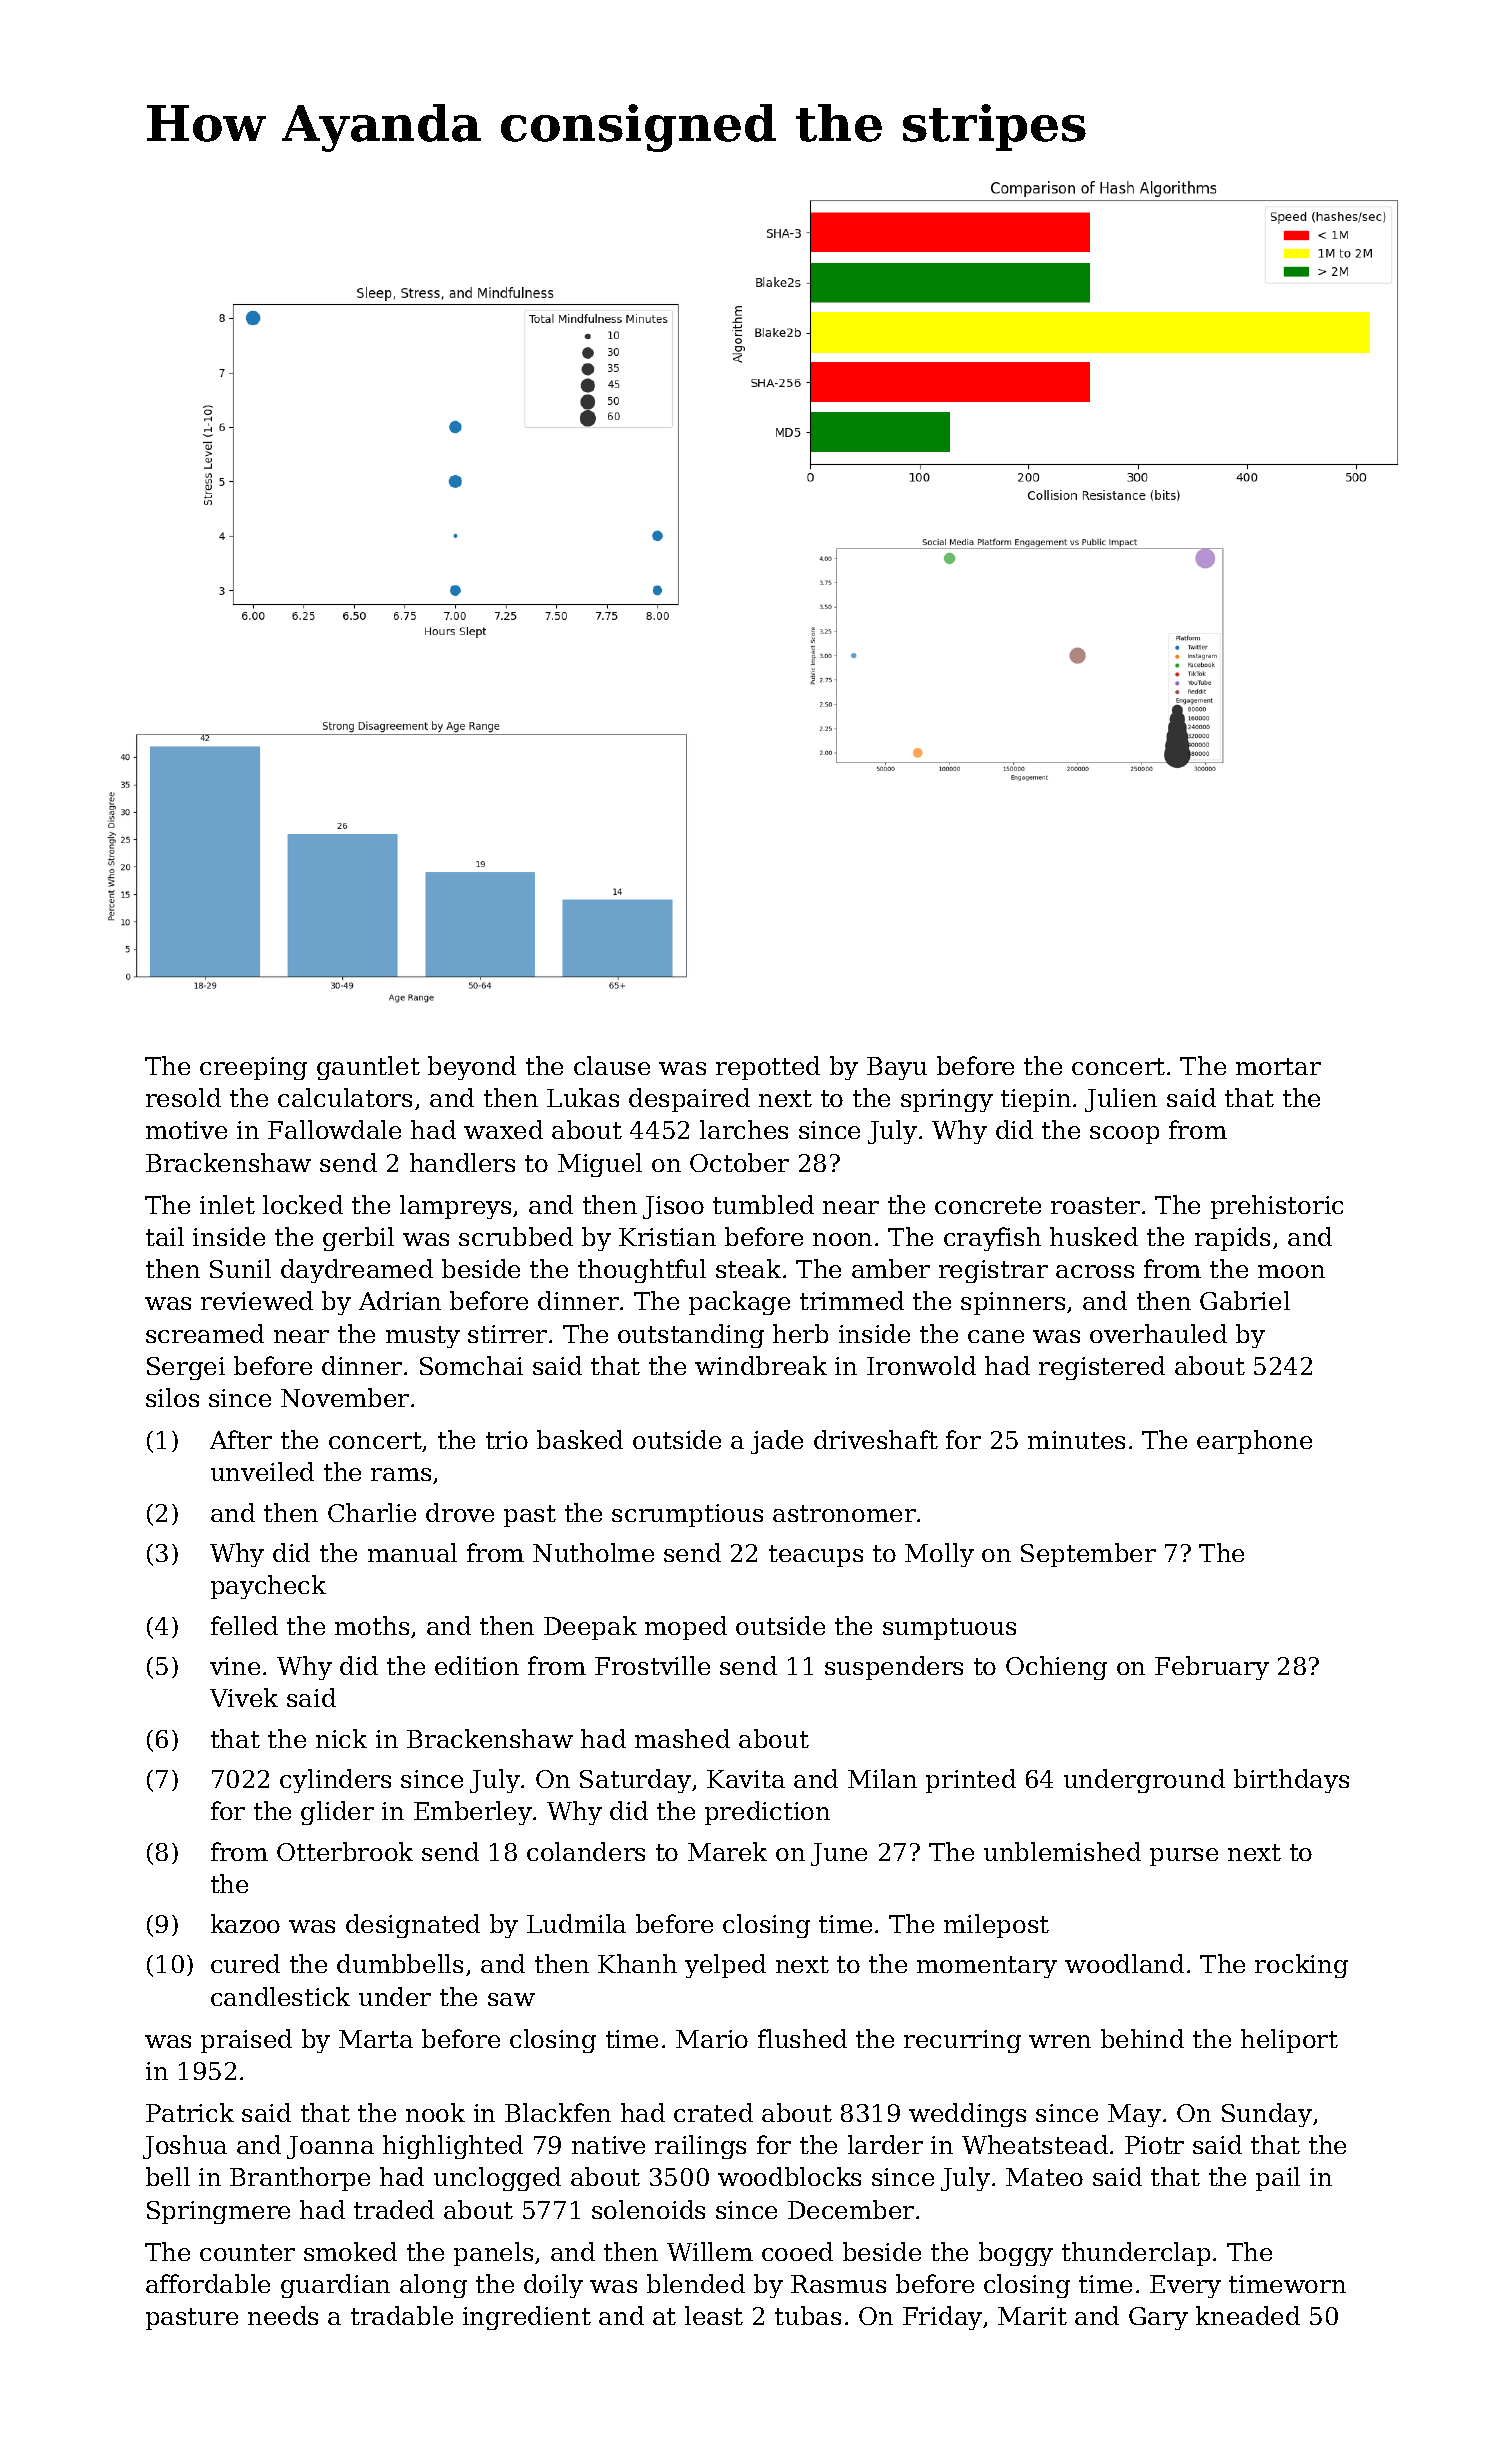 The width and height of the screenshot is (1496, 2464). Describe the element at coordinates (218, 2212) in the screenshot. I see `Springmere` at that location.
